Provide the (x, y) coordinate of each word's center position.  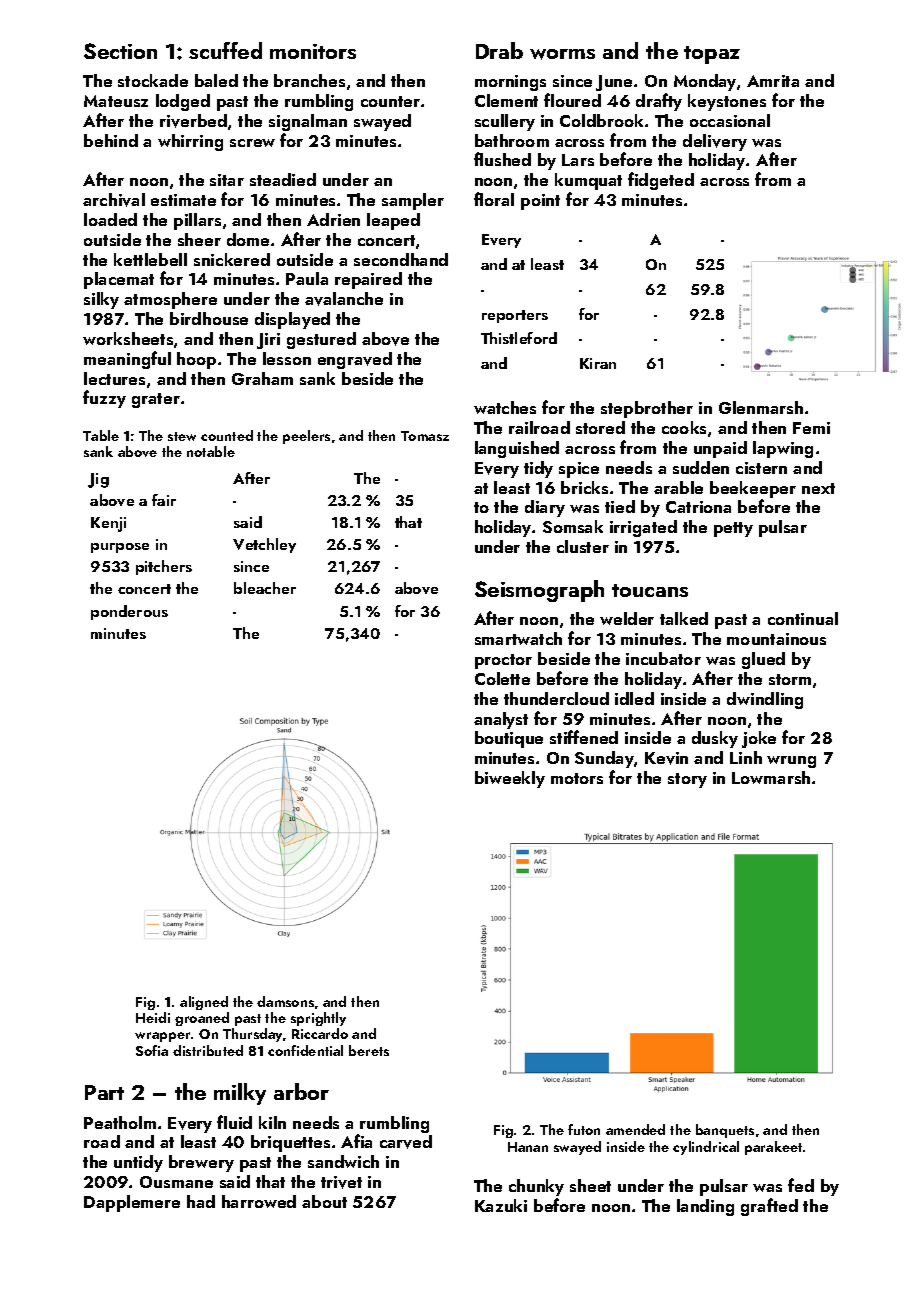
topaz (712, 55)
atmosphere (170, 300)
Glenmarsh (761, 407)
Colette (502, 678)
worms (562, 54)
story (687, 780)
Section (120, 51)
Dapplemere (132, 1203)
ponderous (129, 612)
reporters (515, 316)
